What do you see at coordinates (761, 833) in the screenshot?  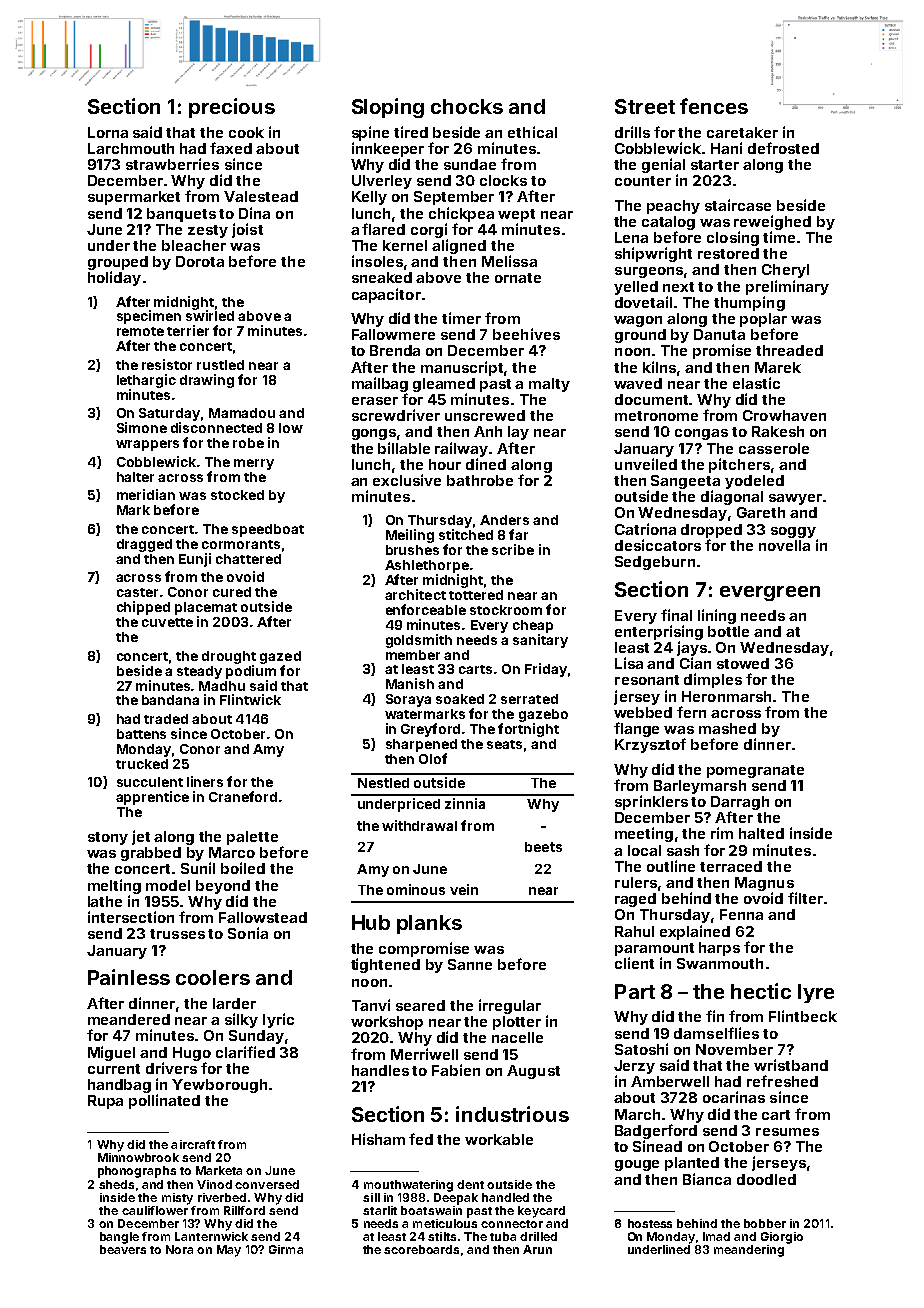 I see `halted` at bounding box center [761, 833].
